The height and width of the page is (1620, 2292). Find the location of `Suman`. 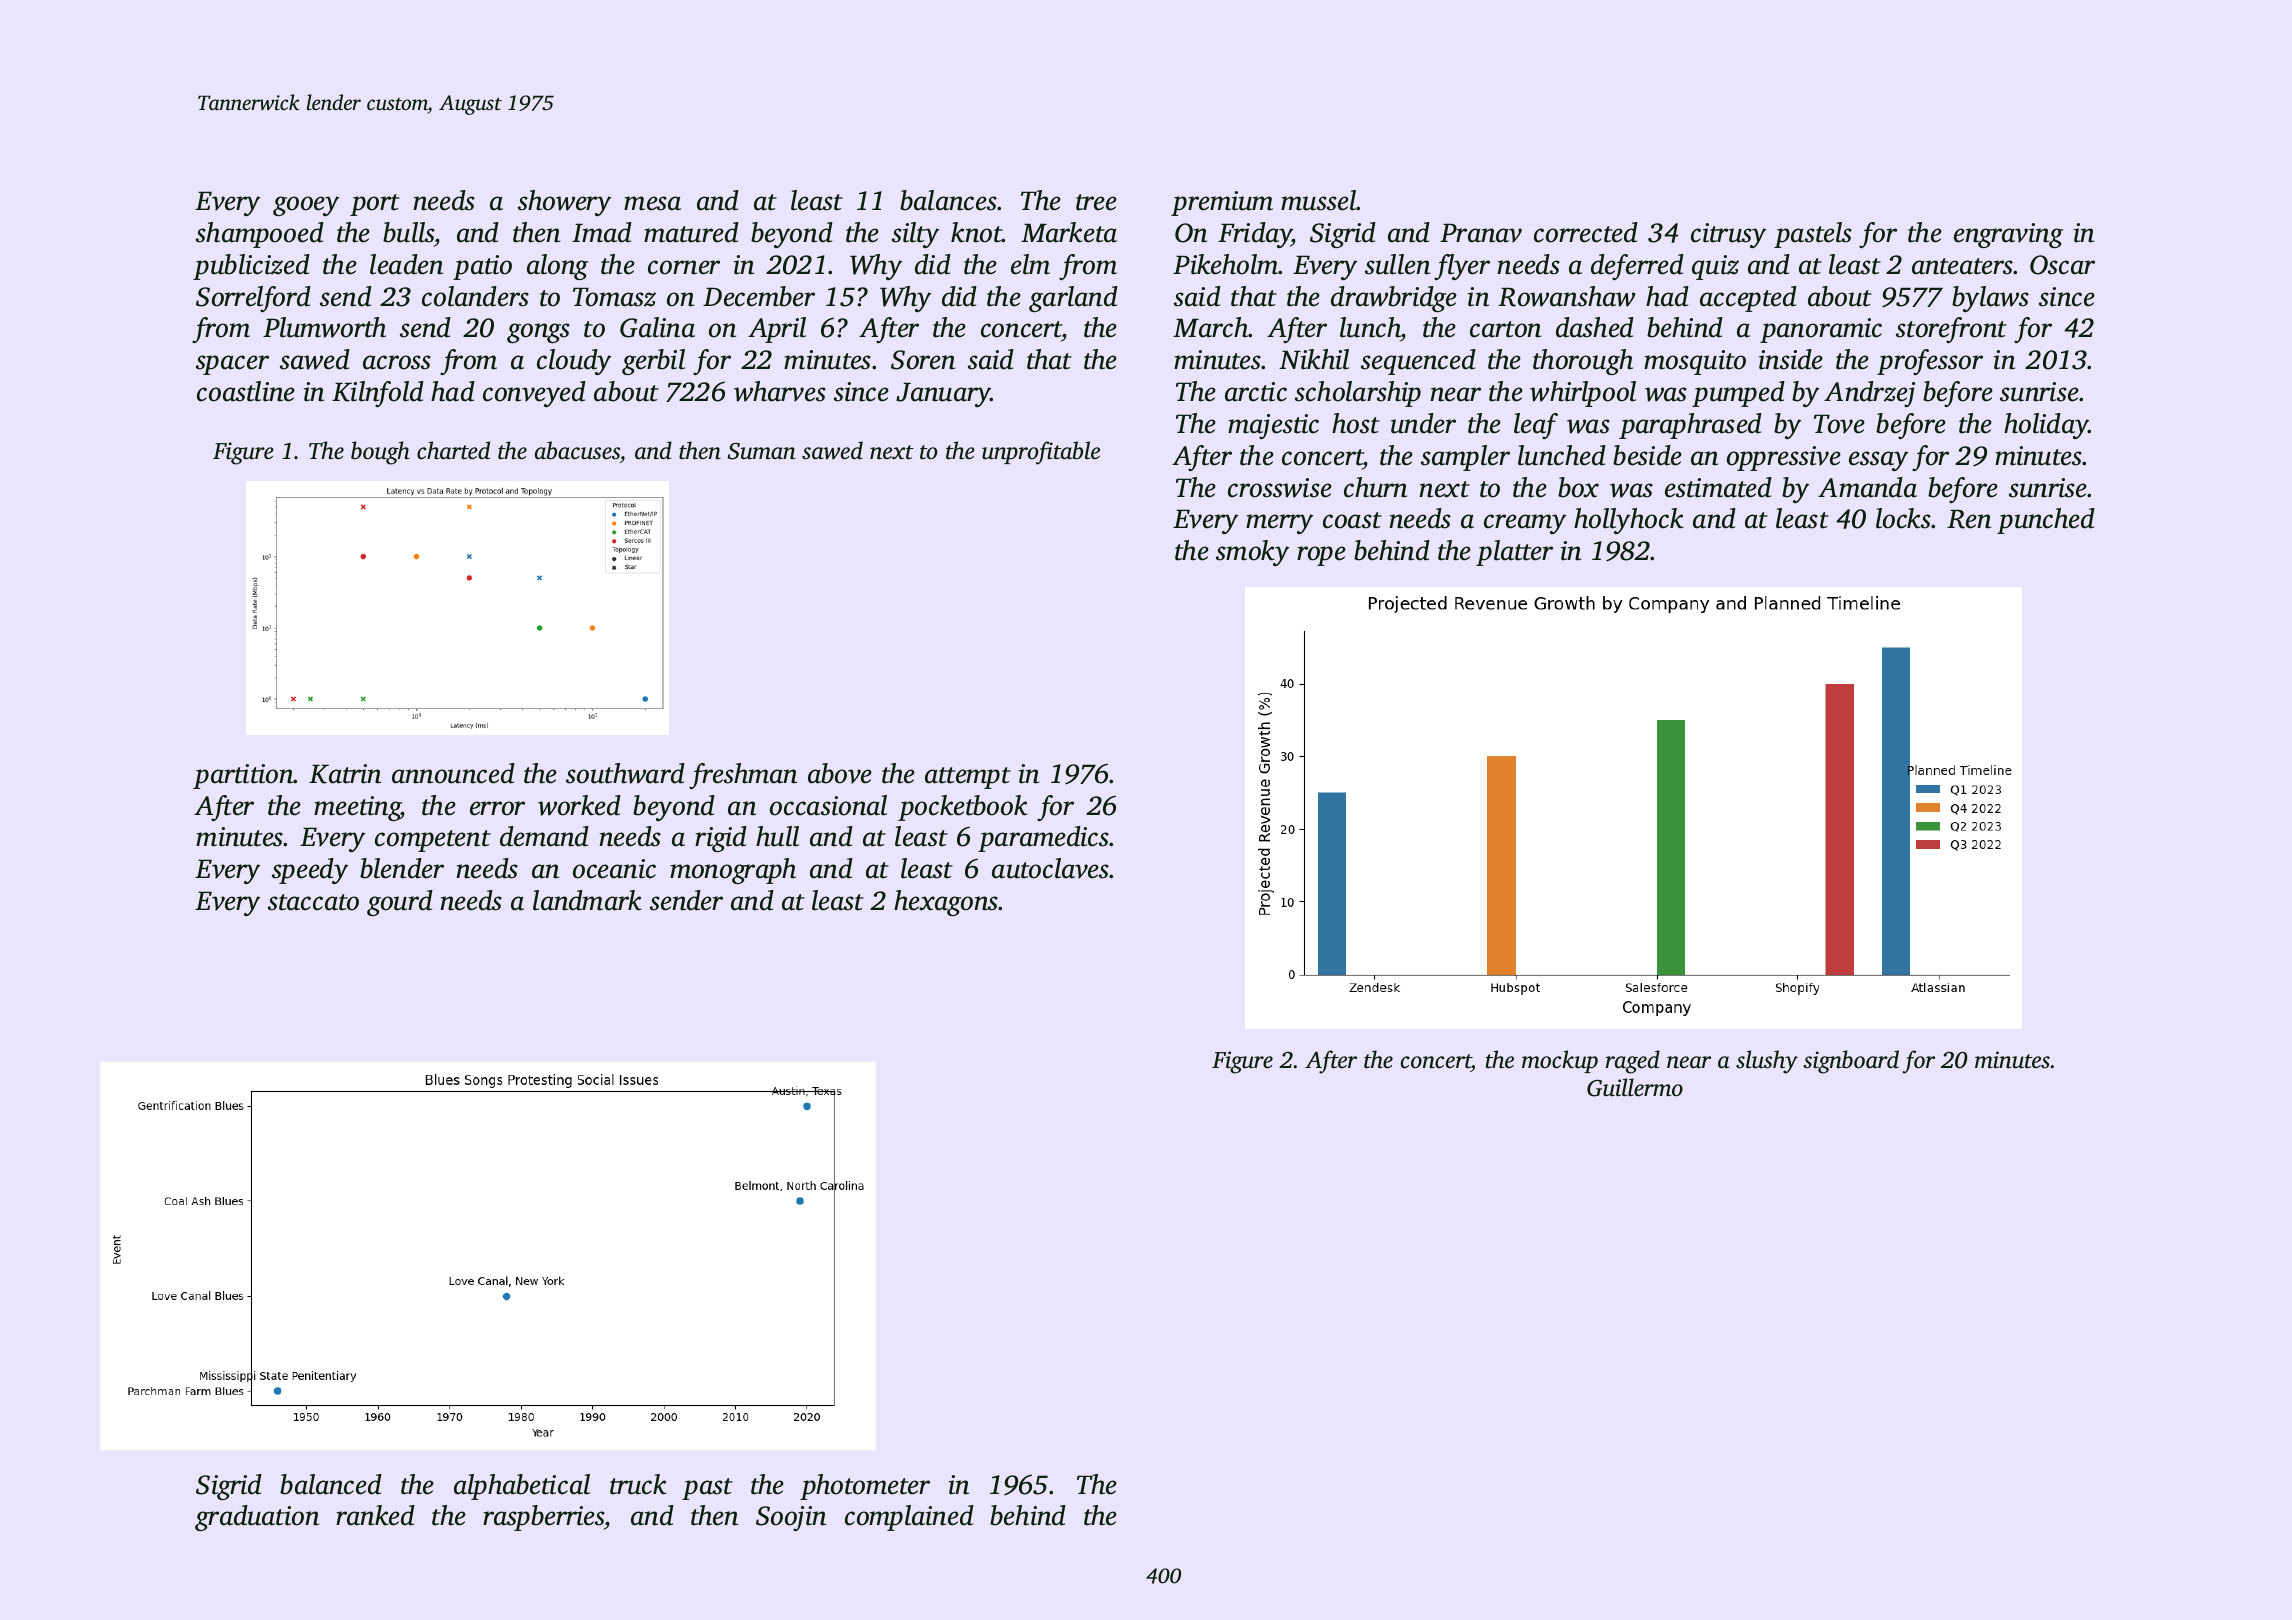

Suman is located at coordinates (762, 451).
